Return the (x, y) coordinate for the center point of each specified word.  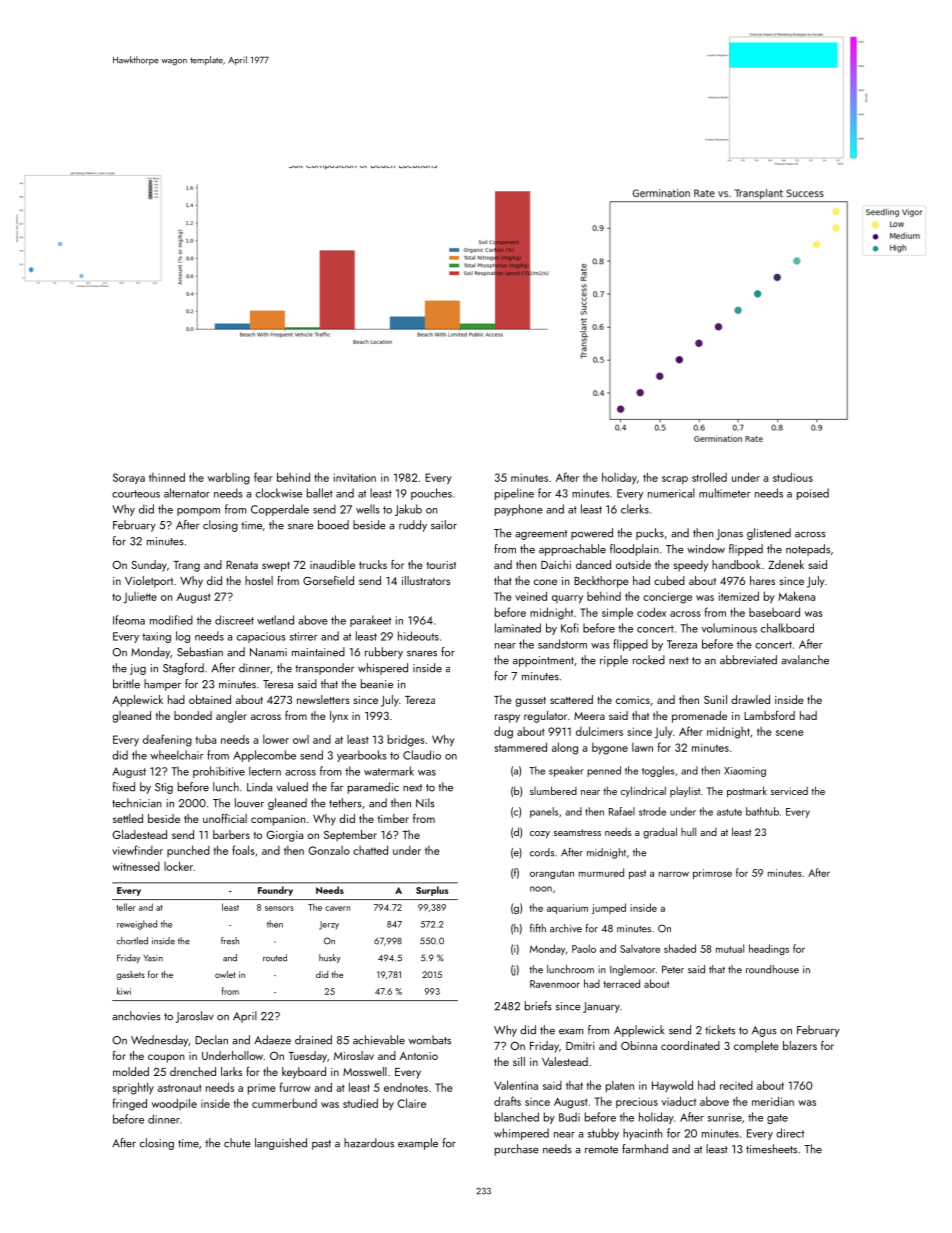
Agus (764, 1031)
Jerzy (329, 925)
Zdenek (786, 564)
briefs (538, 1006)
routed (275, 958)
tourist (441, 565)
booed (333, 525)
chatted (370, 850)
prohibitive (219, 772)
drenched (193, 1071)
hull (688, 831)
